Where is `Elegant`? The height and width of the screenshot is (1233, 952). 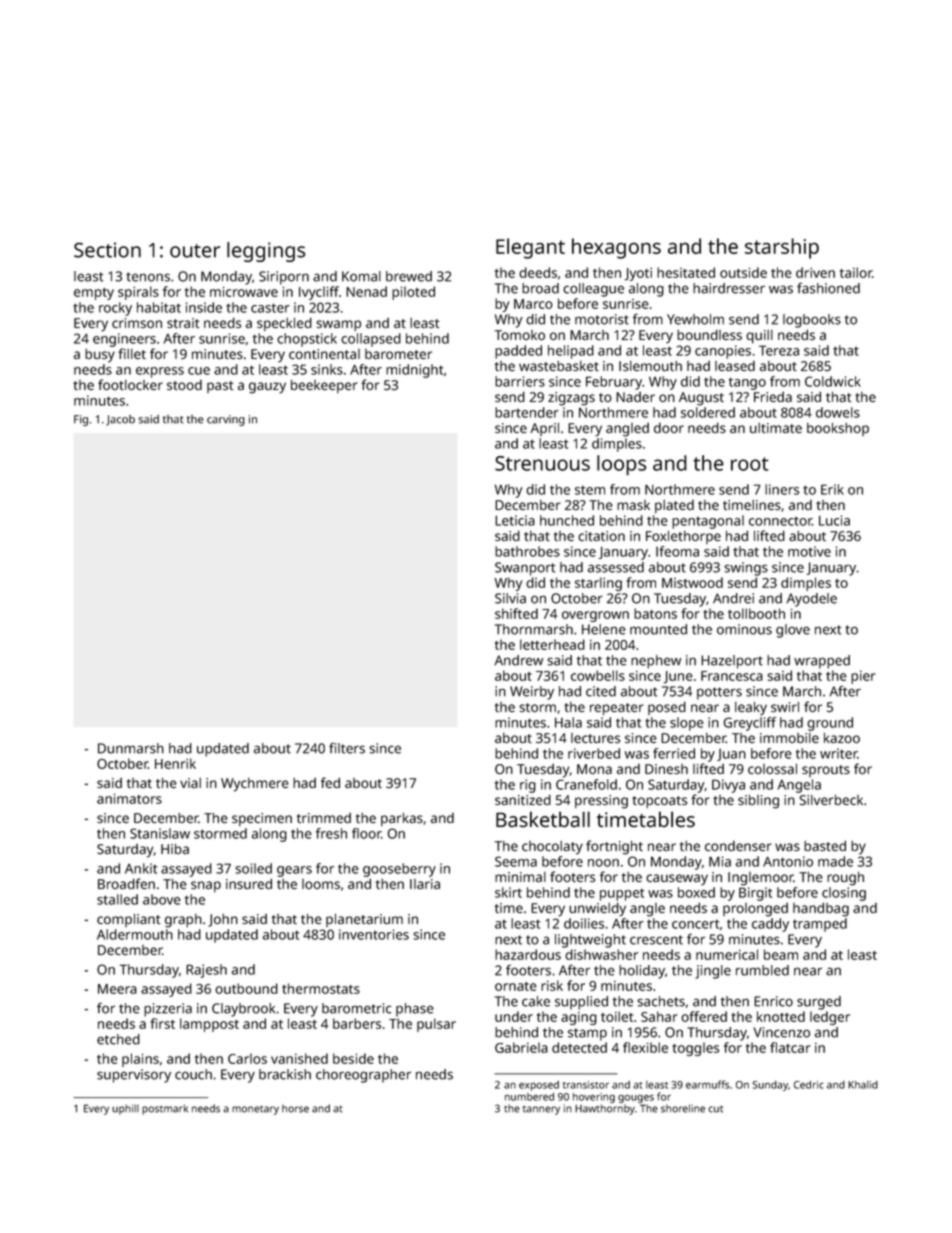
Elegant is located at coordinates (530, 248).
